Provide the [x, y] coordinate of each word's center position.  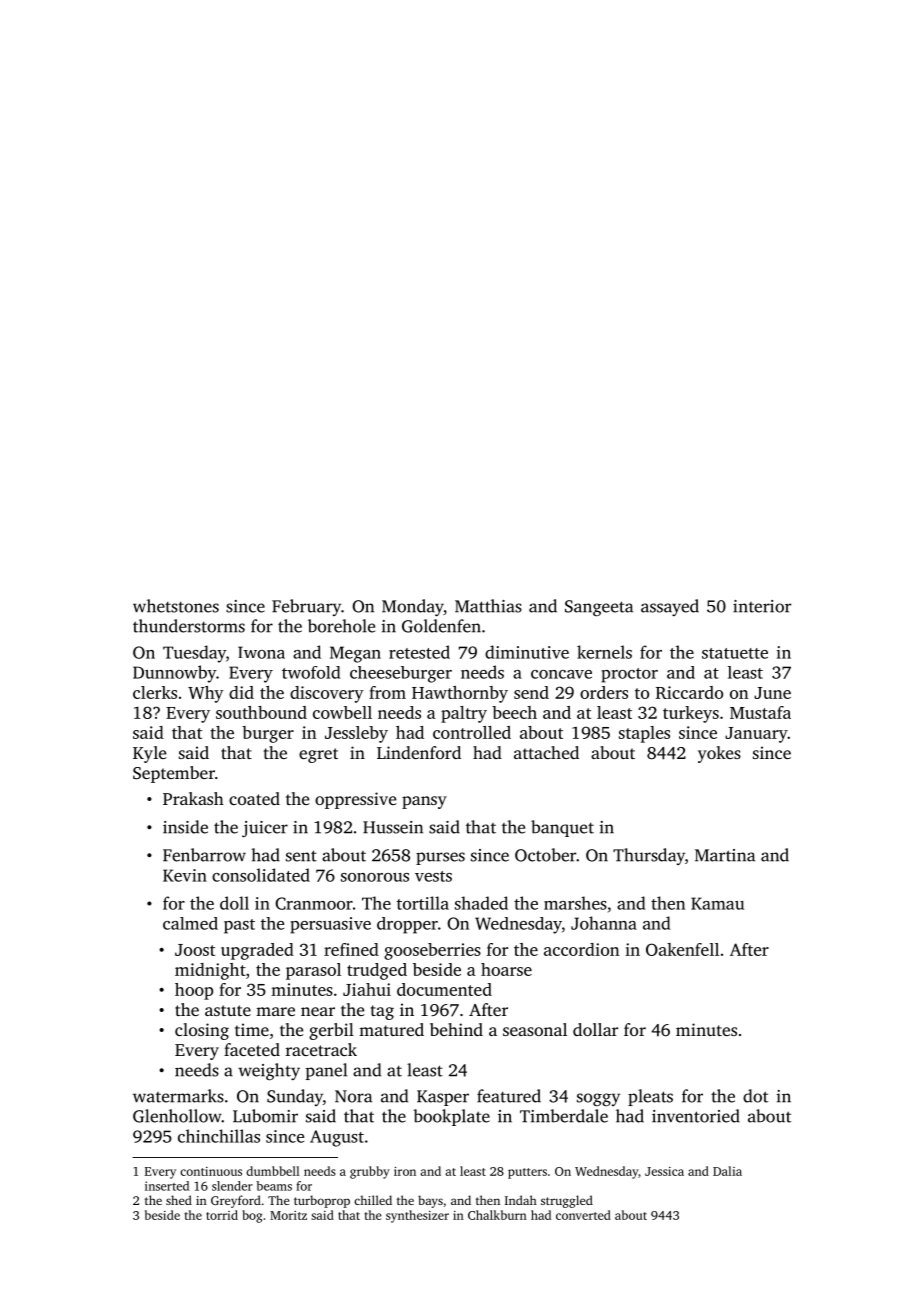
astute [228, 1010]
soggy [598, 1099]
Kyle [149, 754]
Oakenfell [682, 949]
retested [419, 652]
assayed [670, 607]
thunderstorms [189, 626]
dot [756, 1096]
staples [644, 734]
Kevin [185, 875]
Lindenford [419, 752]
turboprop [322, 1201]
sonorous [375, 877]
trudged [377, 971]
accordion [582, 949]
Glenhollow [177, 1116]
